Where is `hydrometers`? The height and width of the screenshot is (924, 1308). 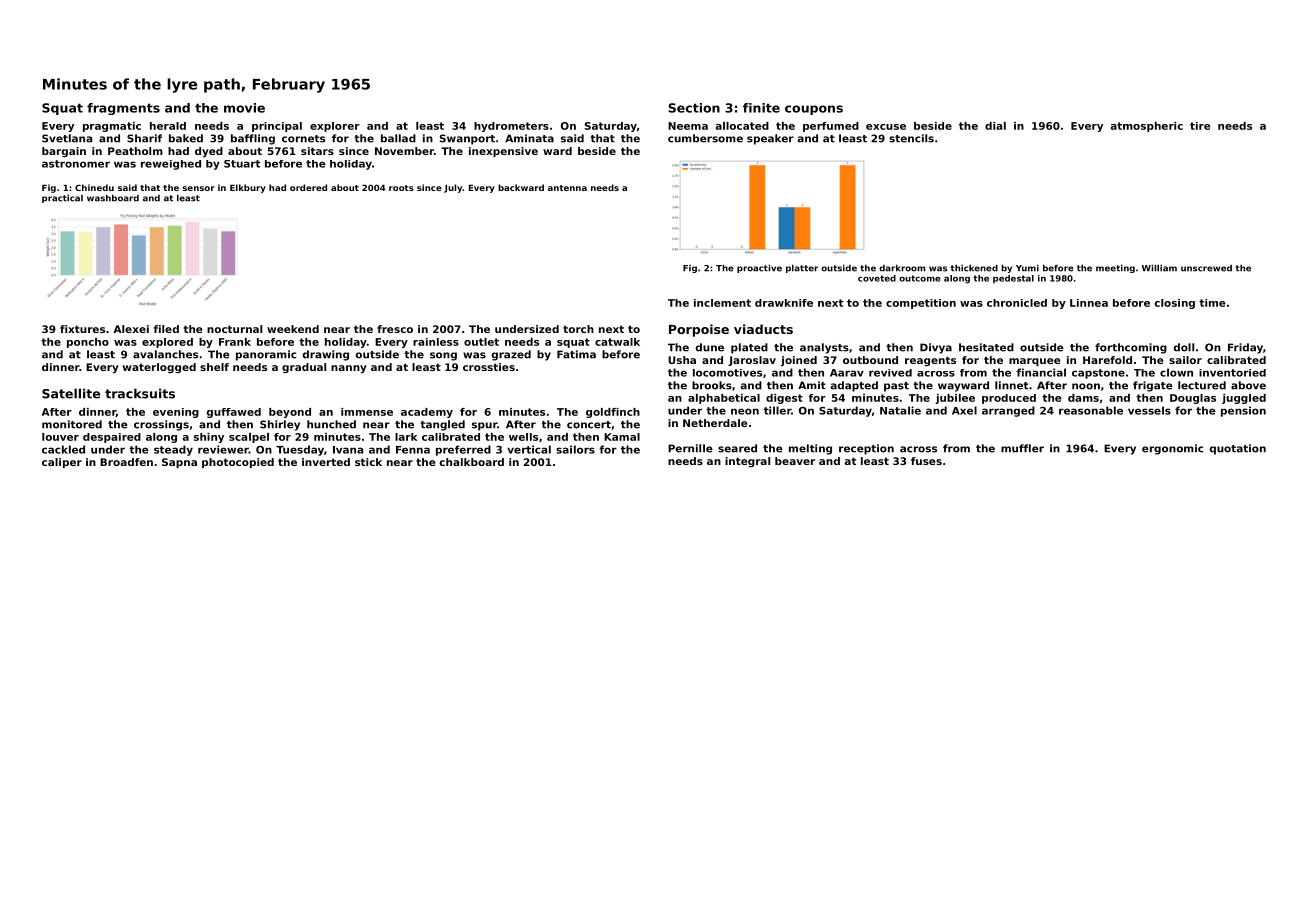
hydrometers is located at coordinates (511, 127).
